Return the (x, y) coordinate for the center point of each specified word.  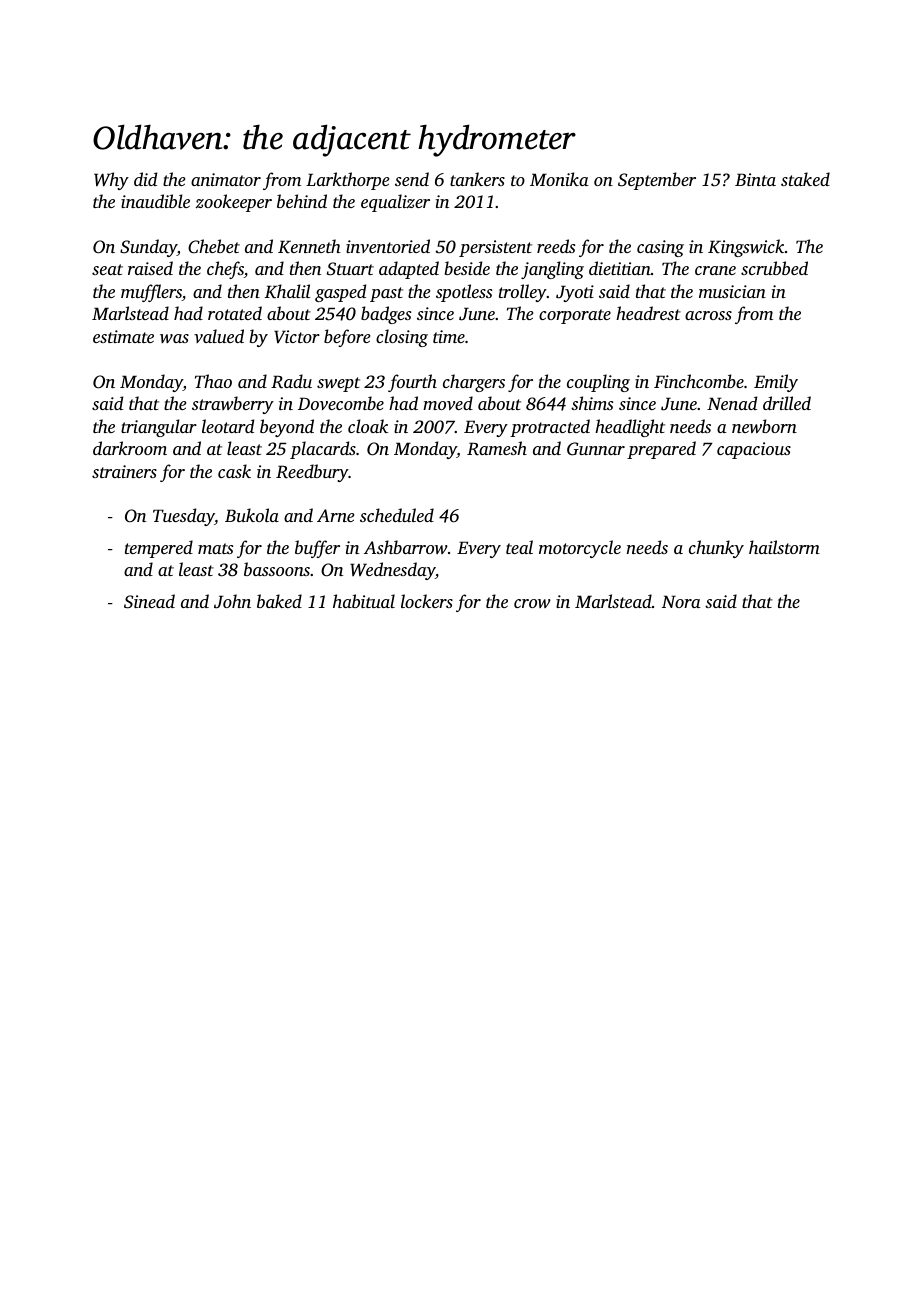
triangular (159, 428)
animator (226, 179)
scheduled (397, 515)
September (657, 181)
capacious (754, 450)
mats (215, 548)
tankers (477, 179)
